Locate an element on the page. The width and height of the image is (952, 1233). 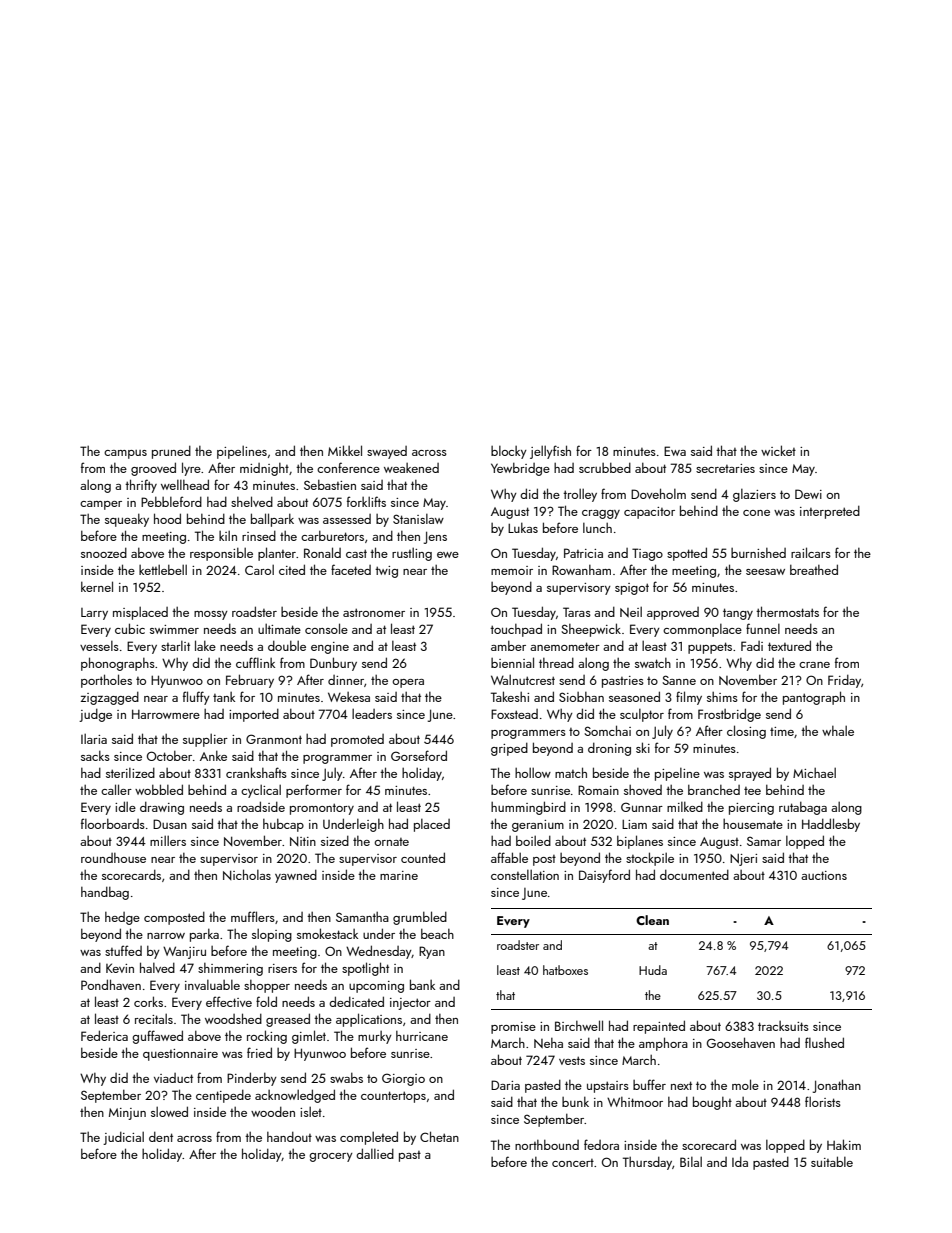
Daria is located at coordinates (505, 1085).
